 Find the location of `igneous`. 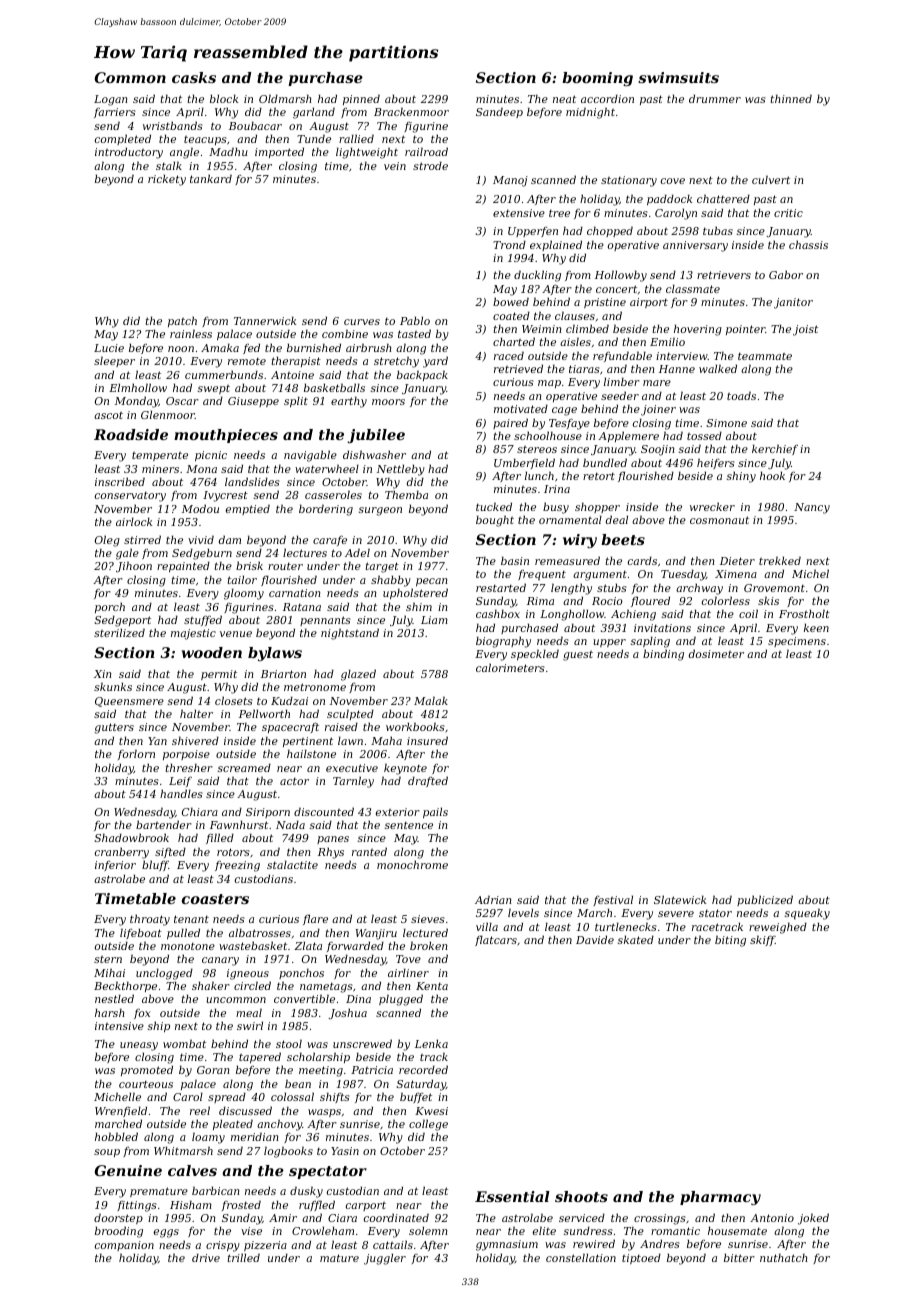

igneous is located at coordinates (248, 974).
